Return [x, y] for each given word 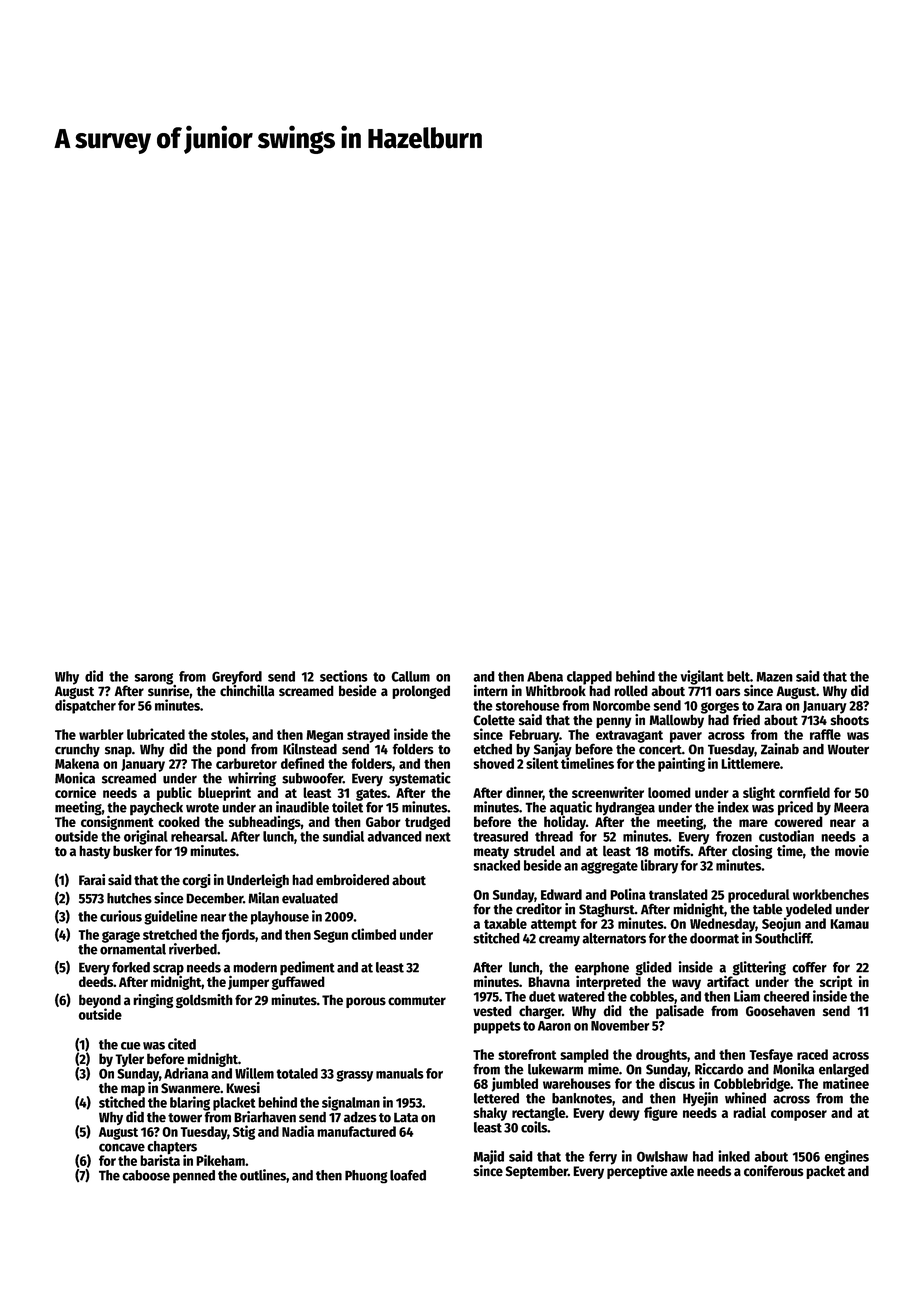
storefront [527, 1054]
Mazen [774, 677]
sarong [154, 679]
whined [745, 1098]
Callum [410, 676]
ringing [153, 1001]
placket [234, 1104]
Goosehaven [780, 1011]
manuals [400, 1073]
